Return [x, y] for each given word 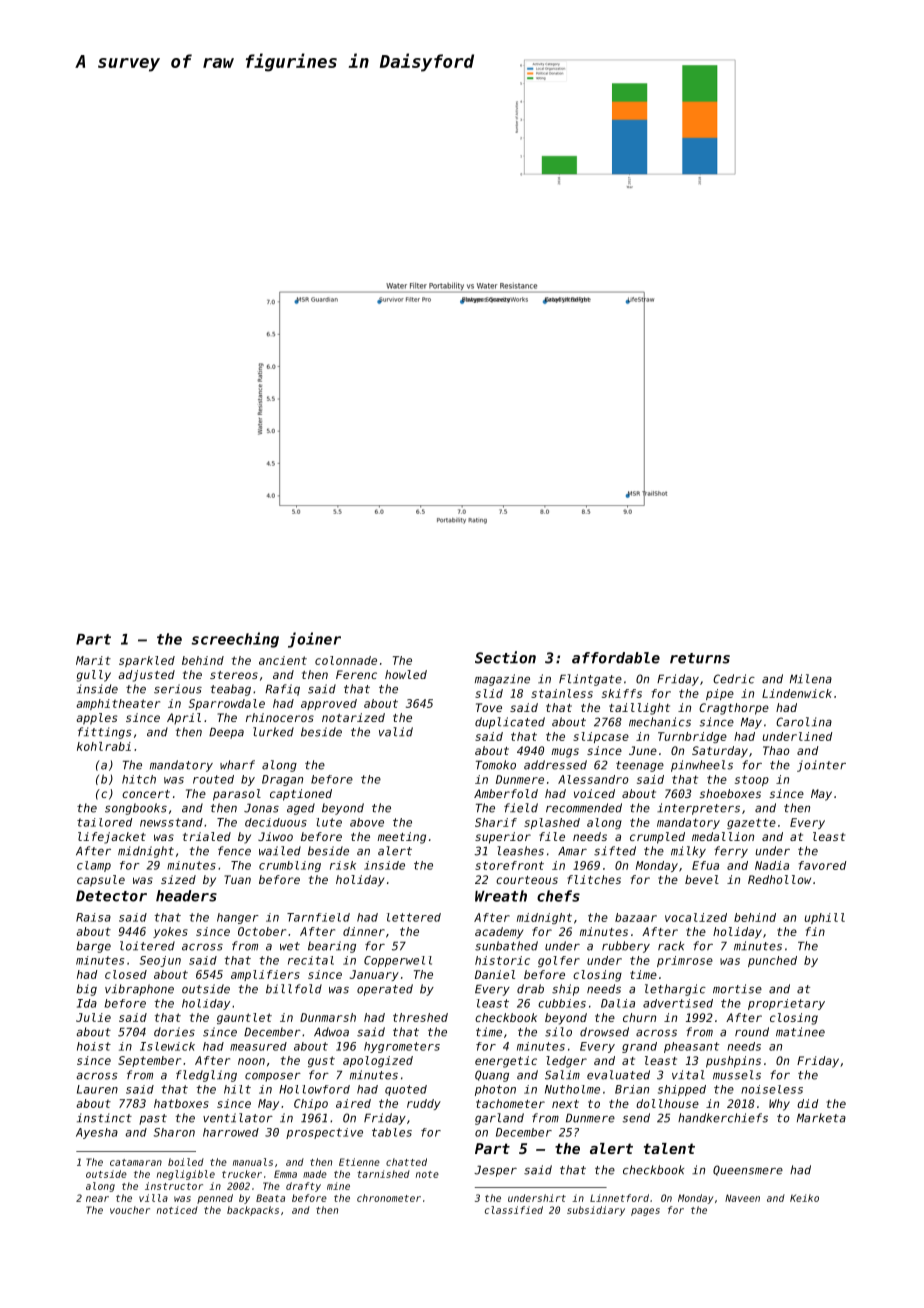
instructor [174, 1186]
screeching [235, 640]
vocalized [696, 917]
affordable [616, 658]
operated [385, 990]
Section [505, 657]
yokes [170, 932]
